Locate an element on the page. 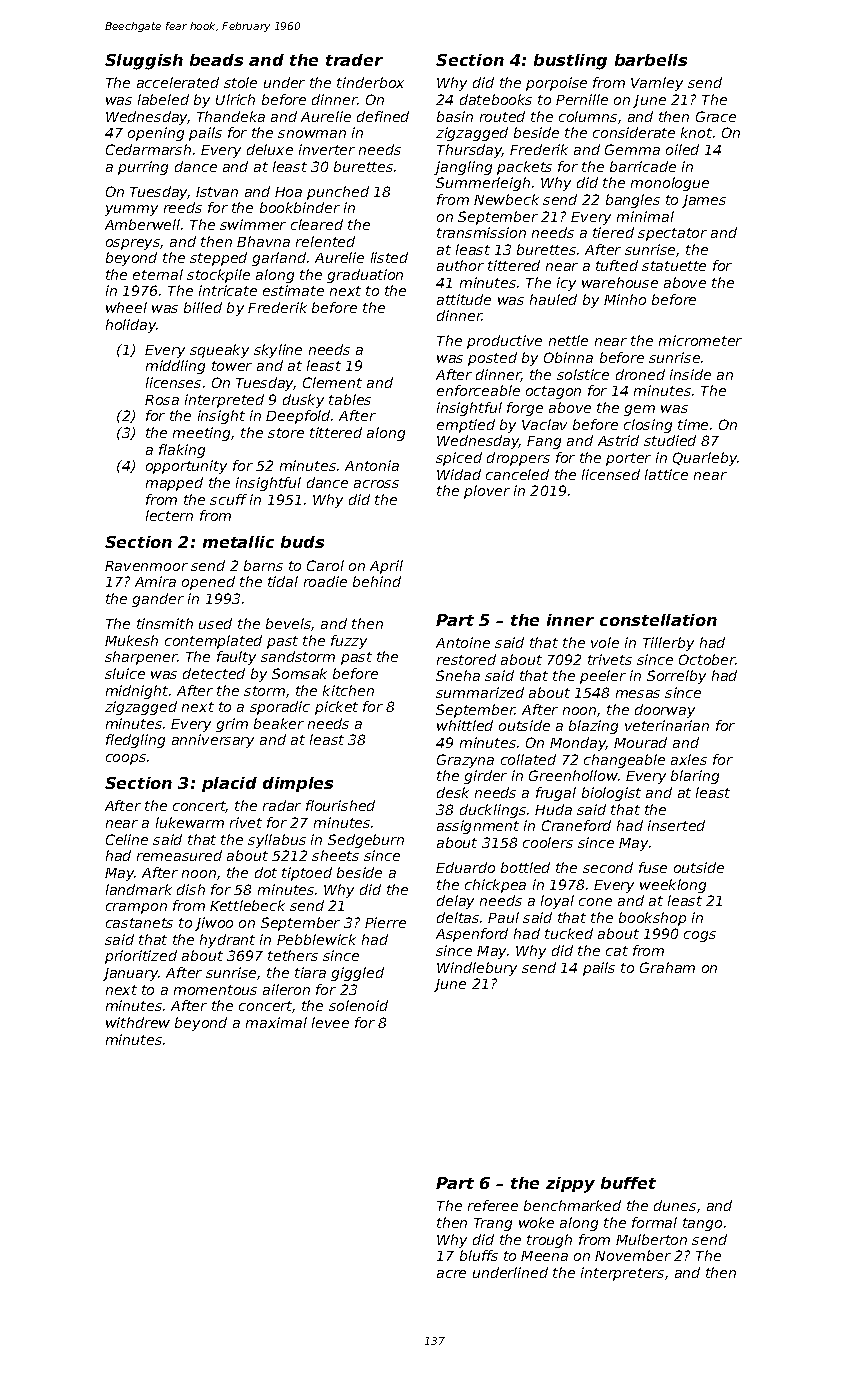 The height and width of the document is (1400, 849). Sluggish is located at coordinates (144, 62).
